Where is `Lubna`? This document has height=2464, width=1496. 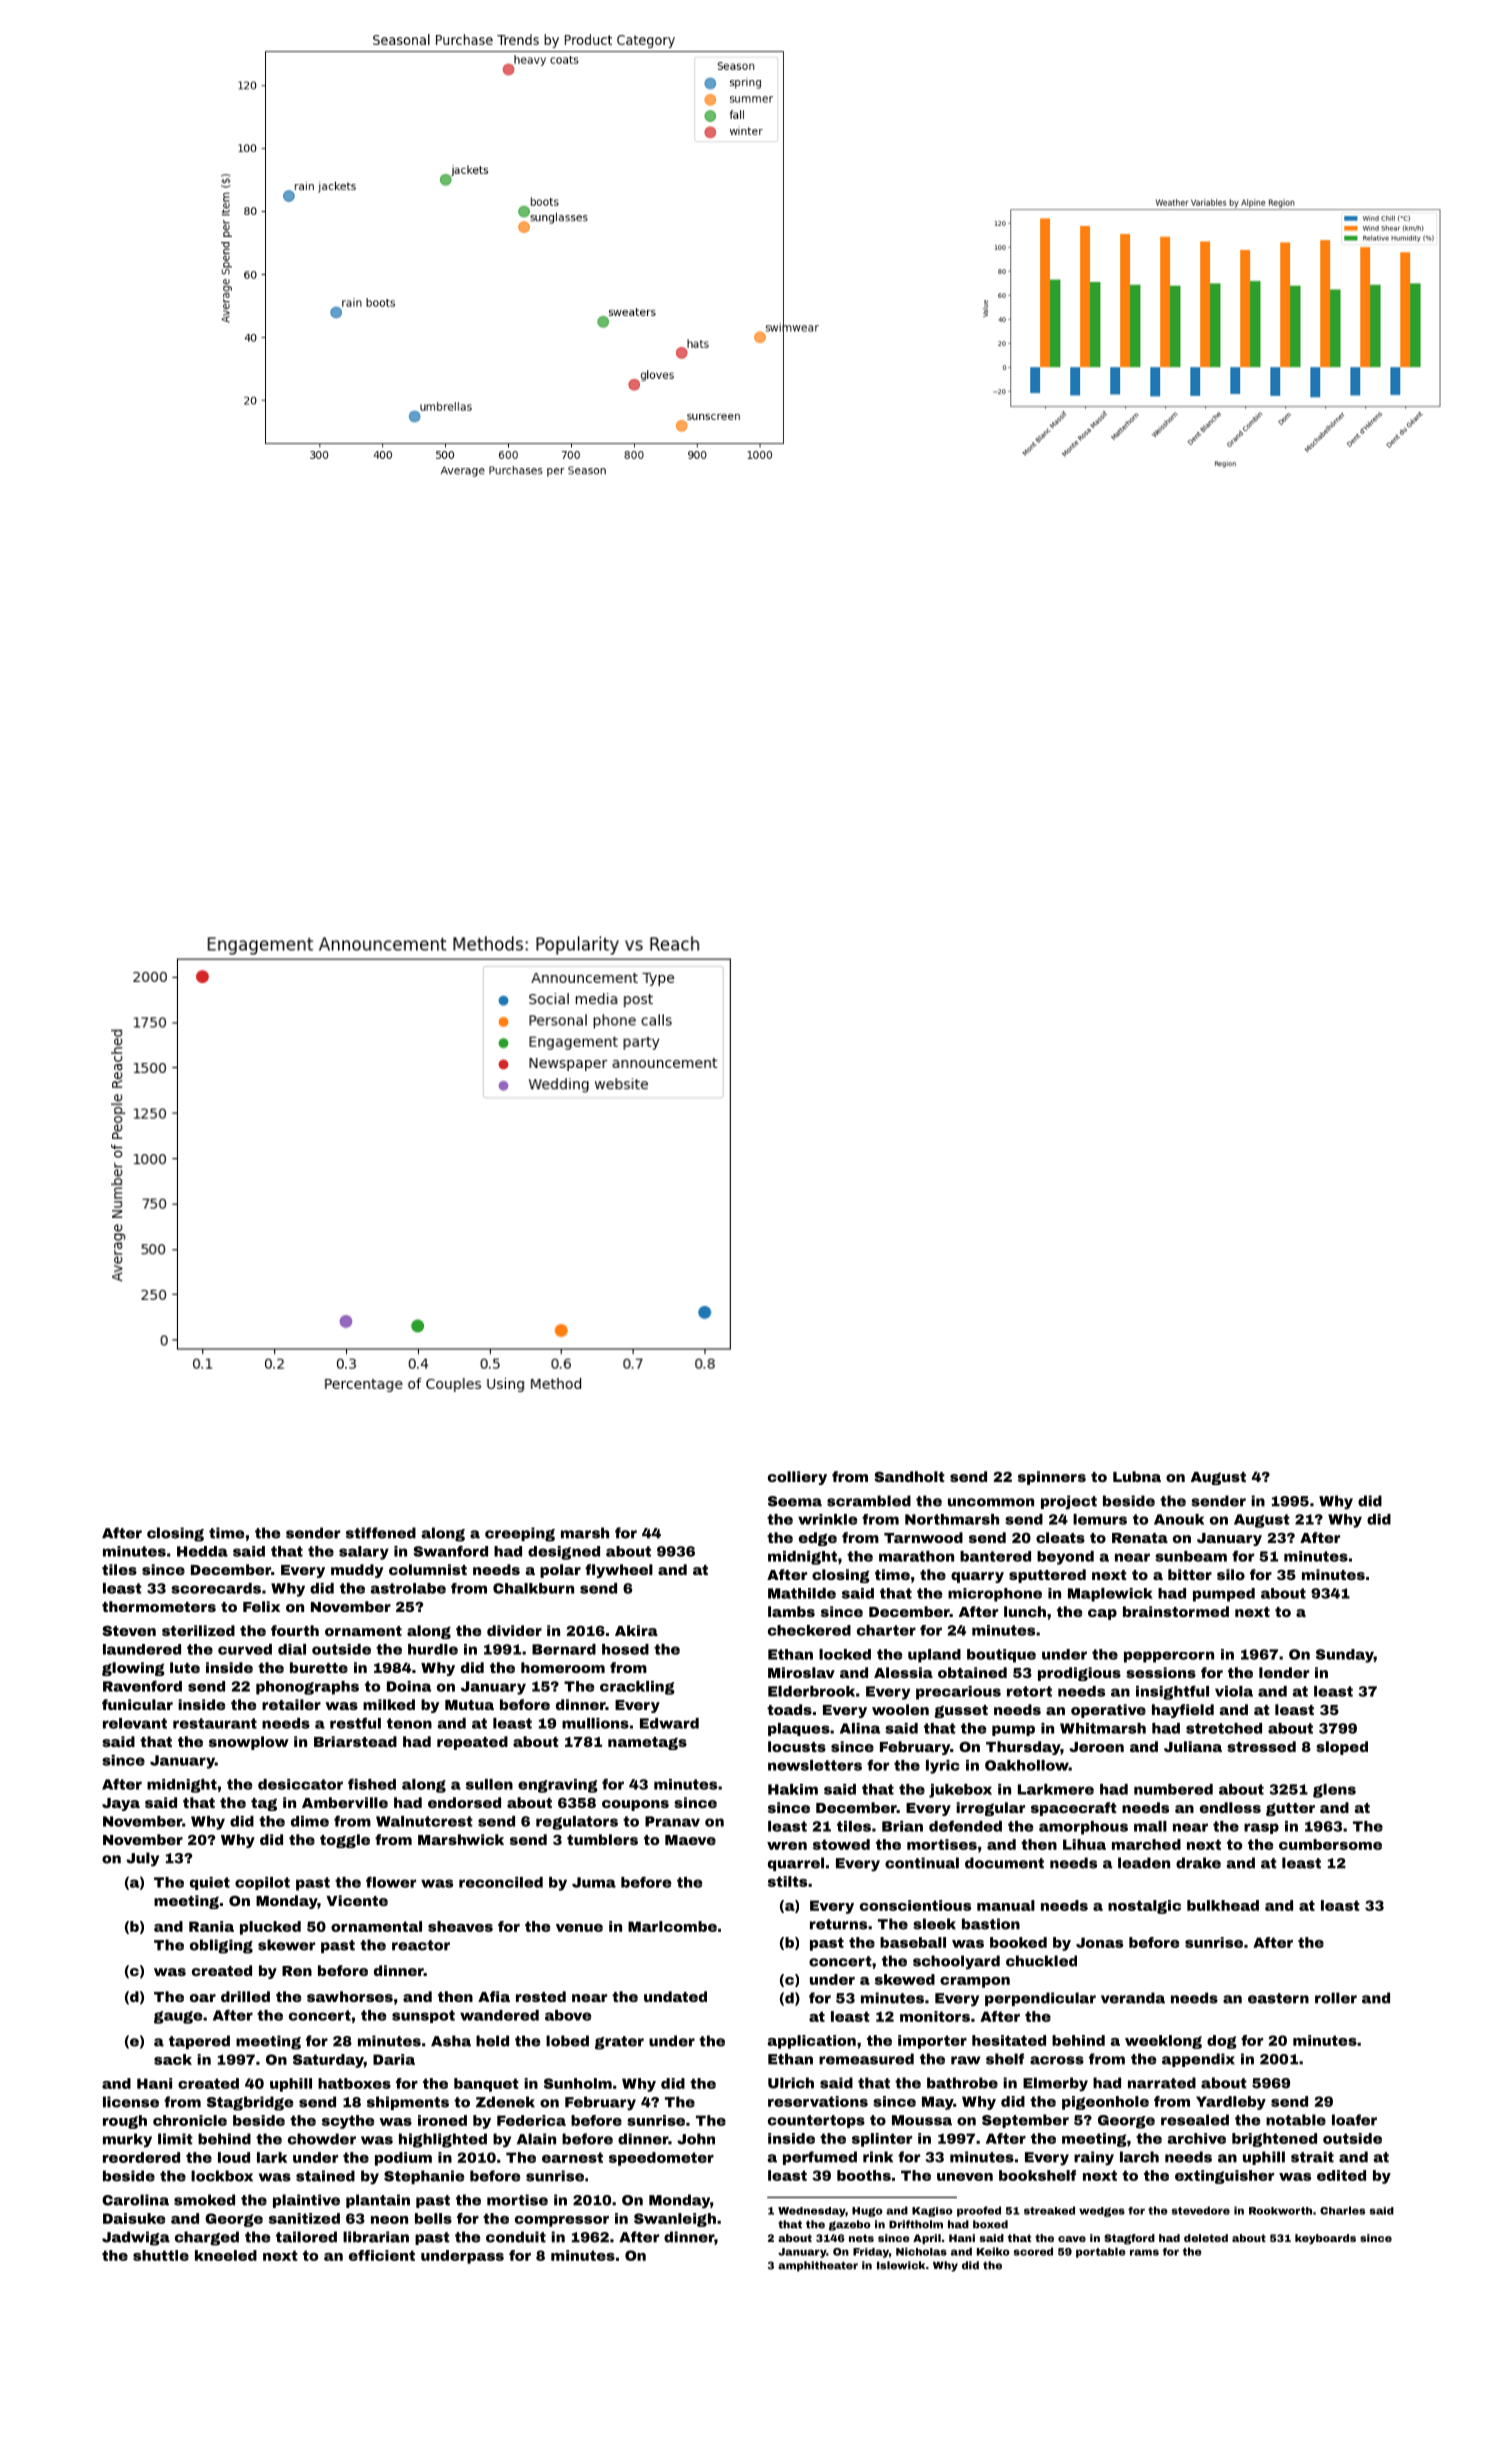
Lubna is located at coordinates (1137, 1476).
